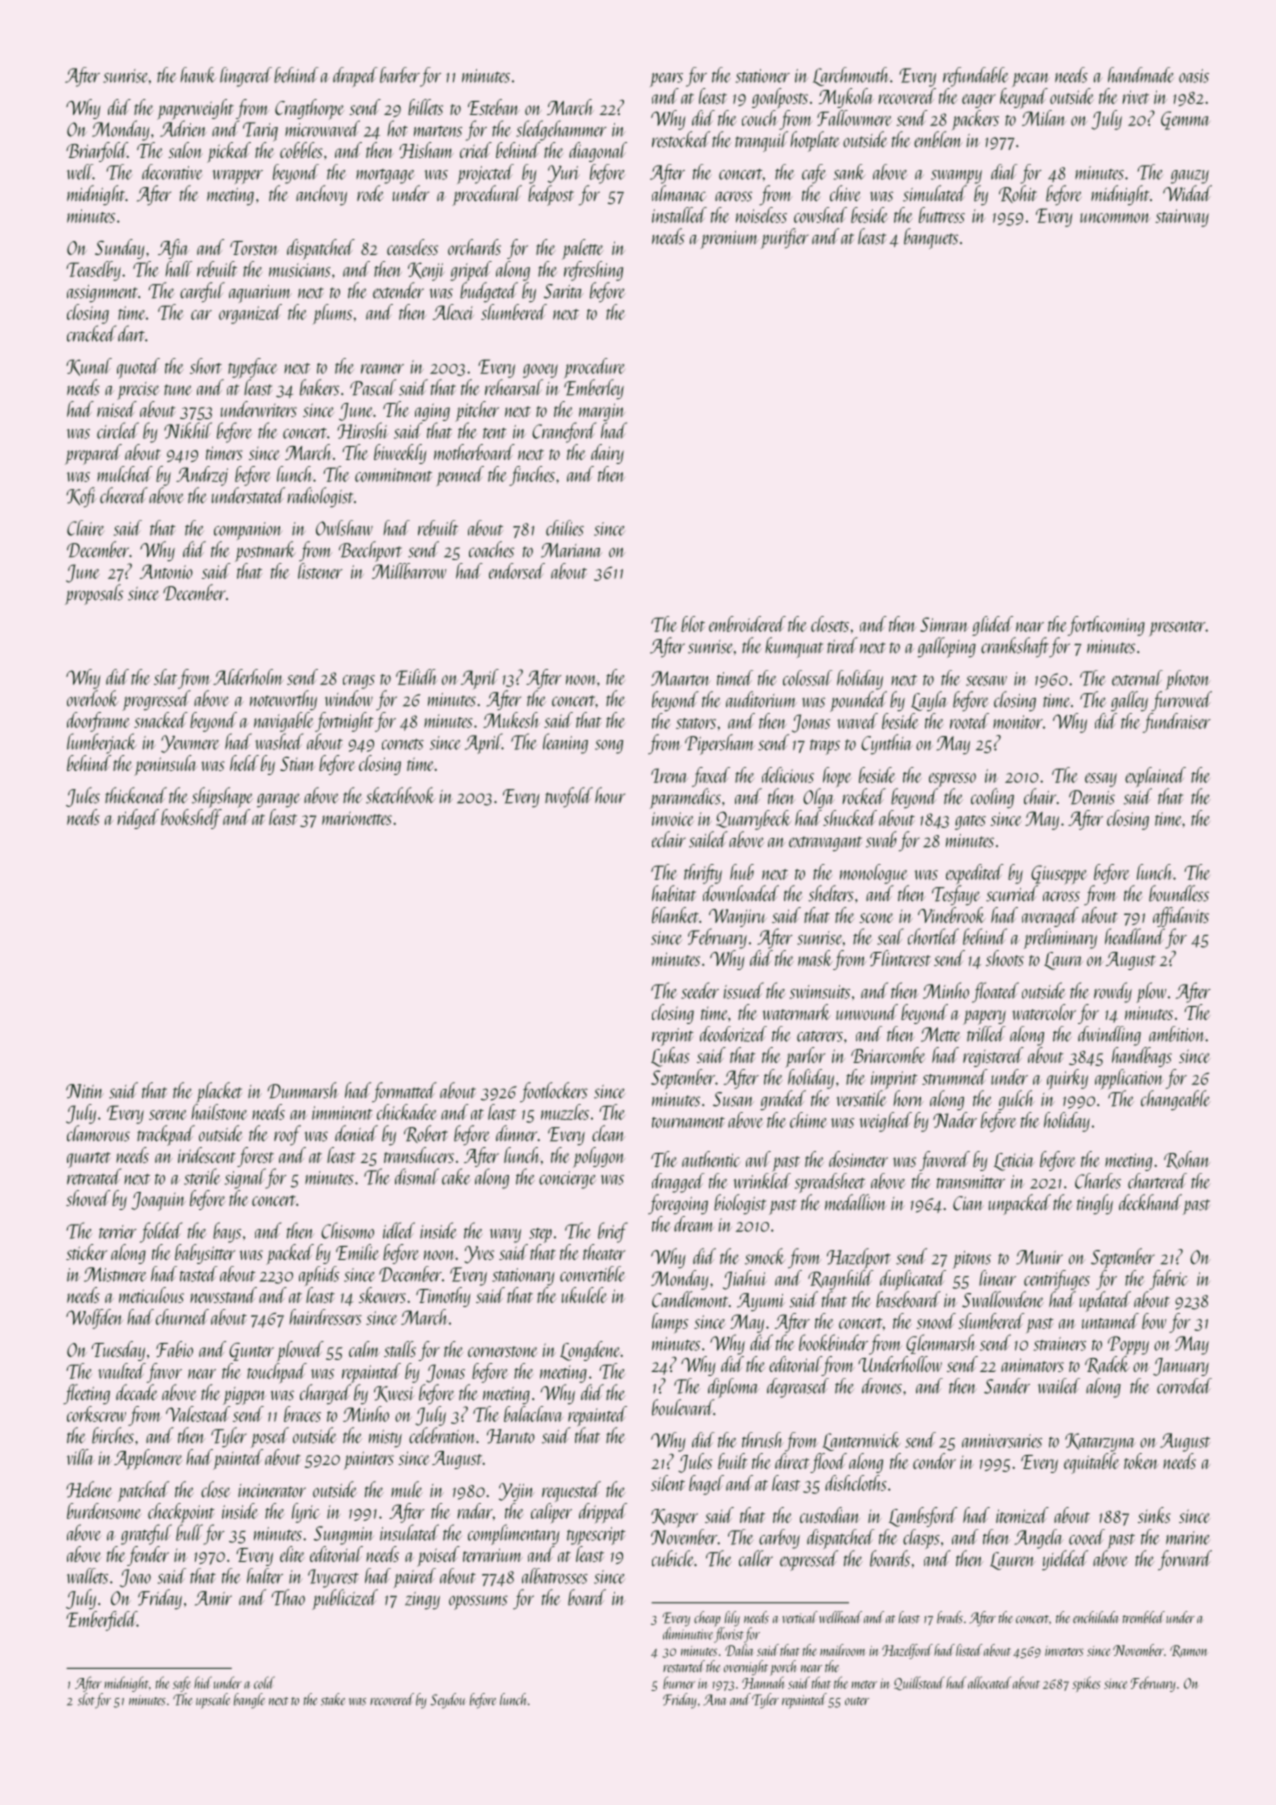  Describe the element at coordinates (719, 744) in the screenshot. I see `Pipersham` at that location.
